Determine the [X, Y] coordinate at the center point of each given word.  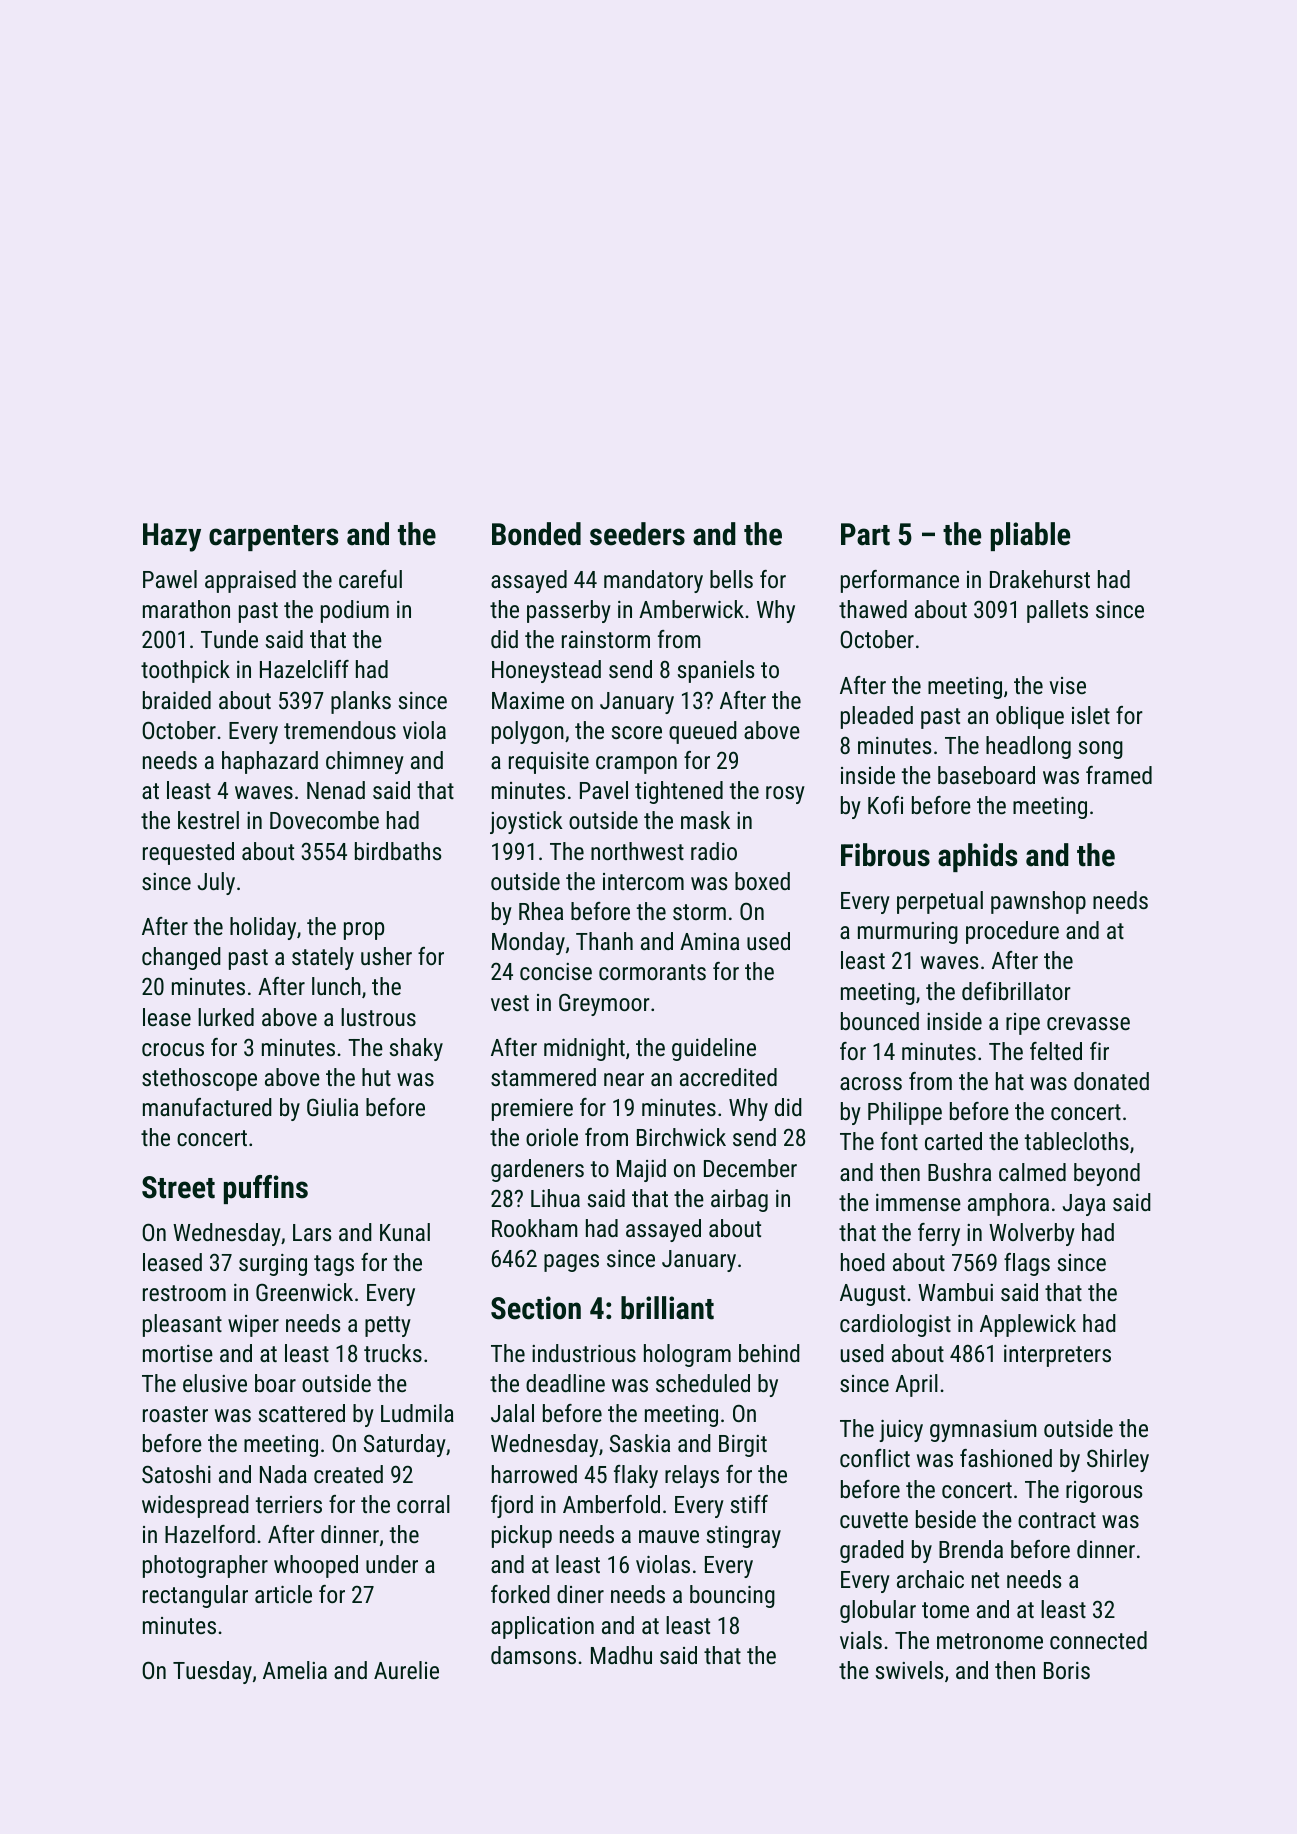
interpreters [1057, 1356]
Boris [1067, 1670]
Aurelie [406, 1670]
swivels [910, 1670]
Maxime [528, 700]
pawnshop [1038, 902]
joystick [526, 822]
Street [178, 1187]
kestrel [208, 820]
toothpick [185, 671]
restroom [184, 1293]
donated [1111, 1081]
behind [769, 1353]
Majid [641, 1170]
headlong [1028, 747]
